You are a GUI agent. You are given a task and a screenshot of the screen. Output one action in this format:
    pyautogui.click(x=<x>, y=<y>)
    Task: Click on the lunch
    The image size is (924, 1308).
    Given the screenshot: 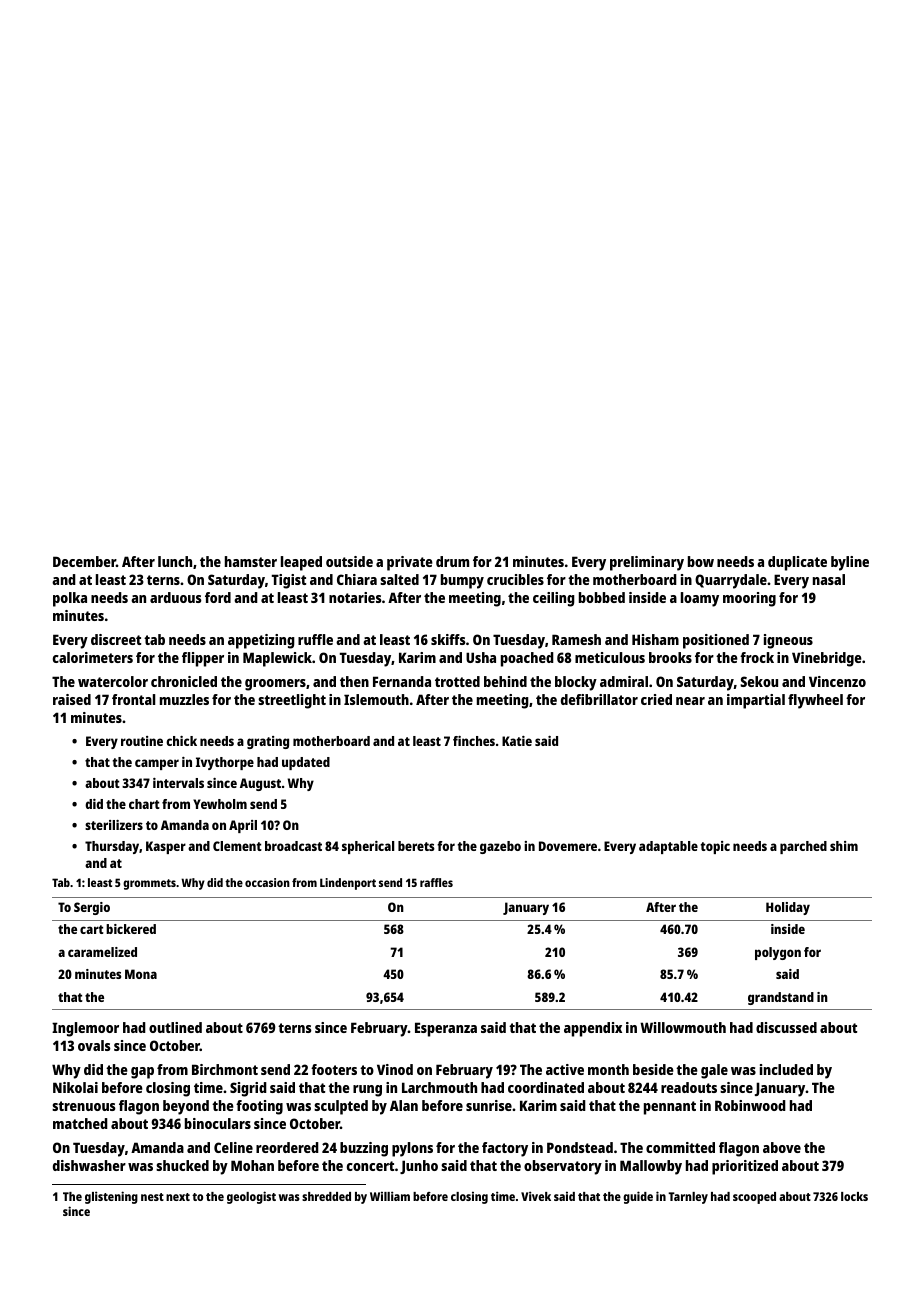 What is the action you would take?
    pyautogui.click(x=175, y=561)
